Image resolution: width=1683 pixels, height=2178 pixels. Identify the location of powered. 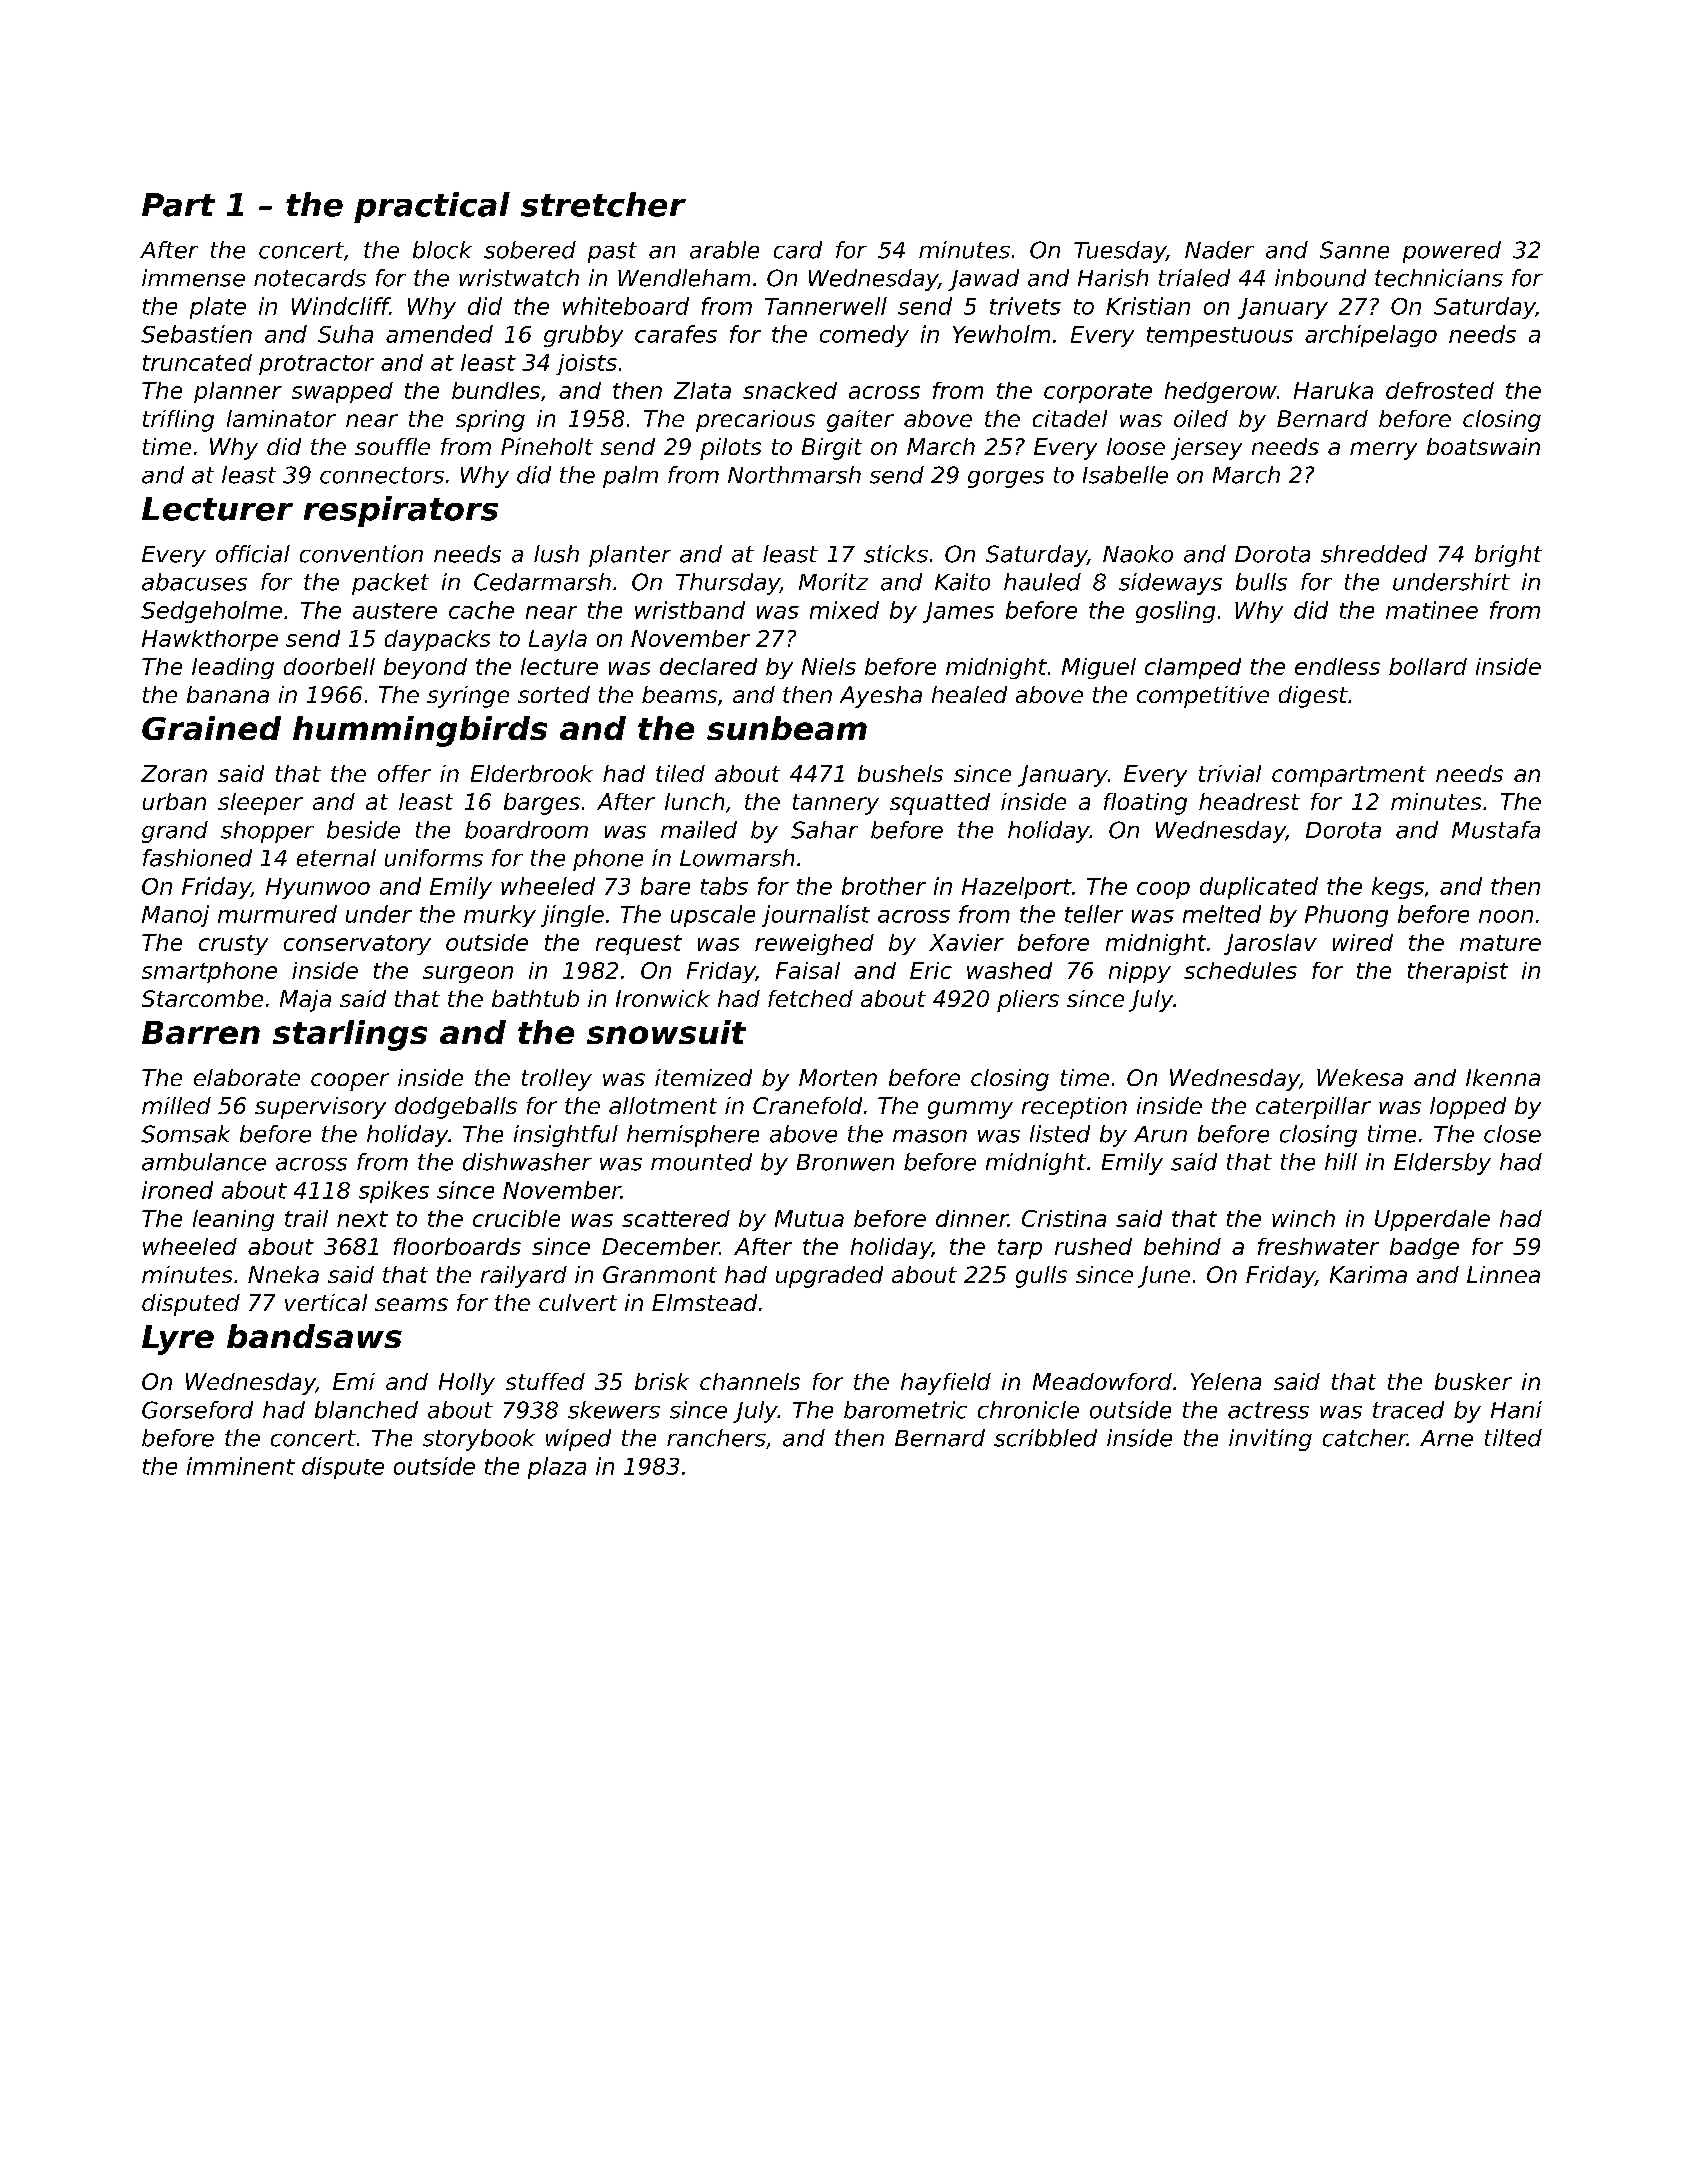
(1452, 252).
